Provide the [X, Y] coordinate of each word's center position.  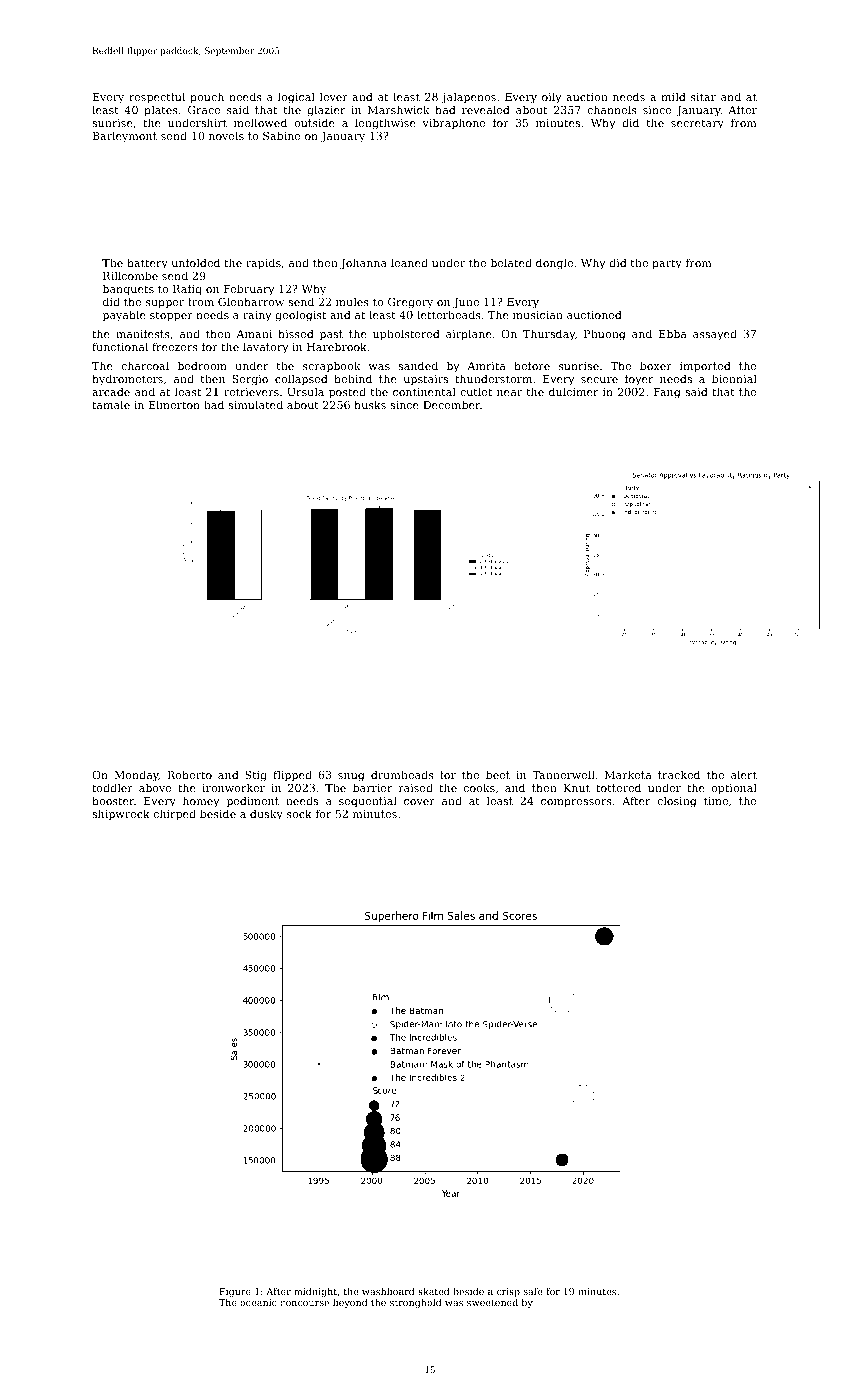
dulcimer [574, 391]
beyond [350, 1303]
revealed [486, 109]
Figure [235, 1293]
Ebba [673, 333]
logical [296, 98]
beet [498, 774]
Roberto [190, 774]
